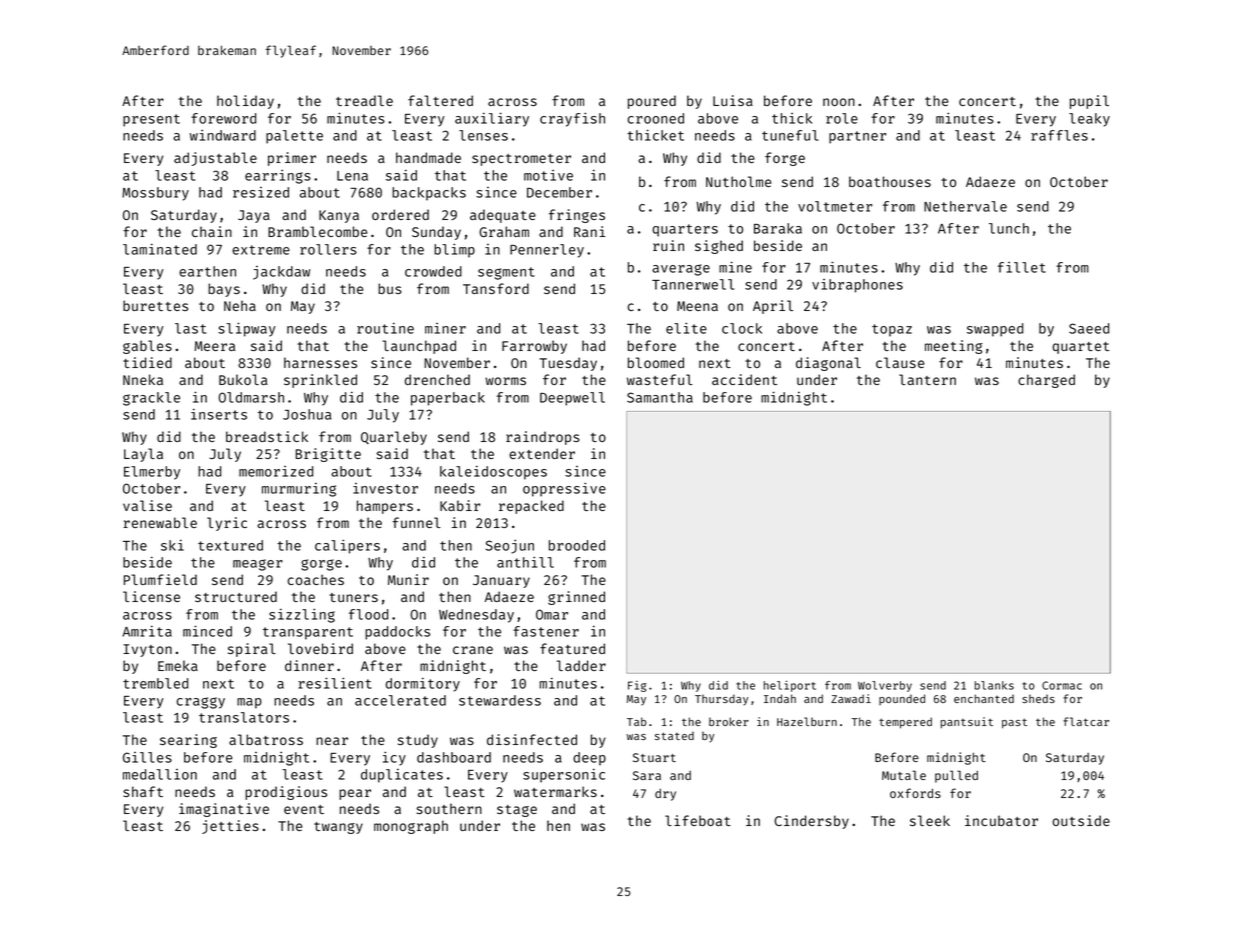 The width and height of the screenshot is (1233, 952). Describe the element at coordinates (994, 685) in the screenshot. I see `blanks` at that location.
